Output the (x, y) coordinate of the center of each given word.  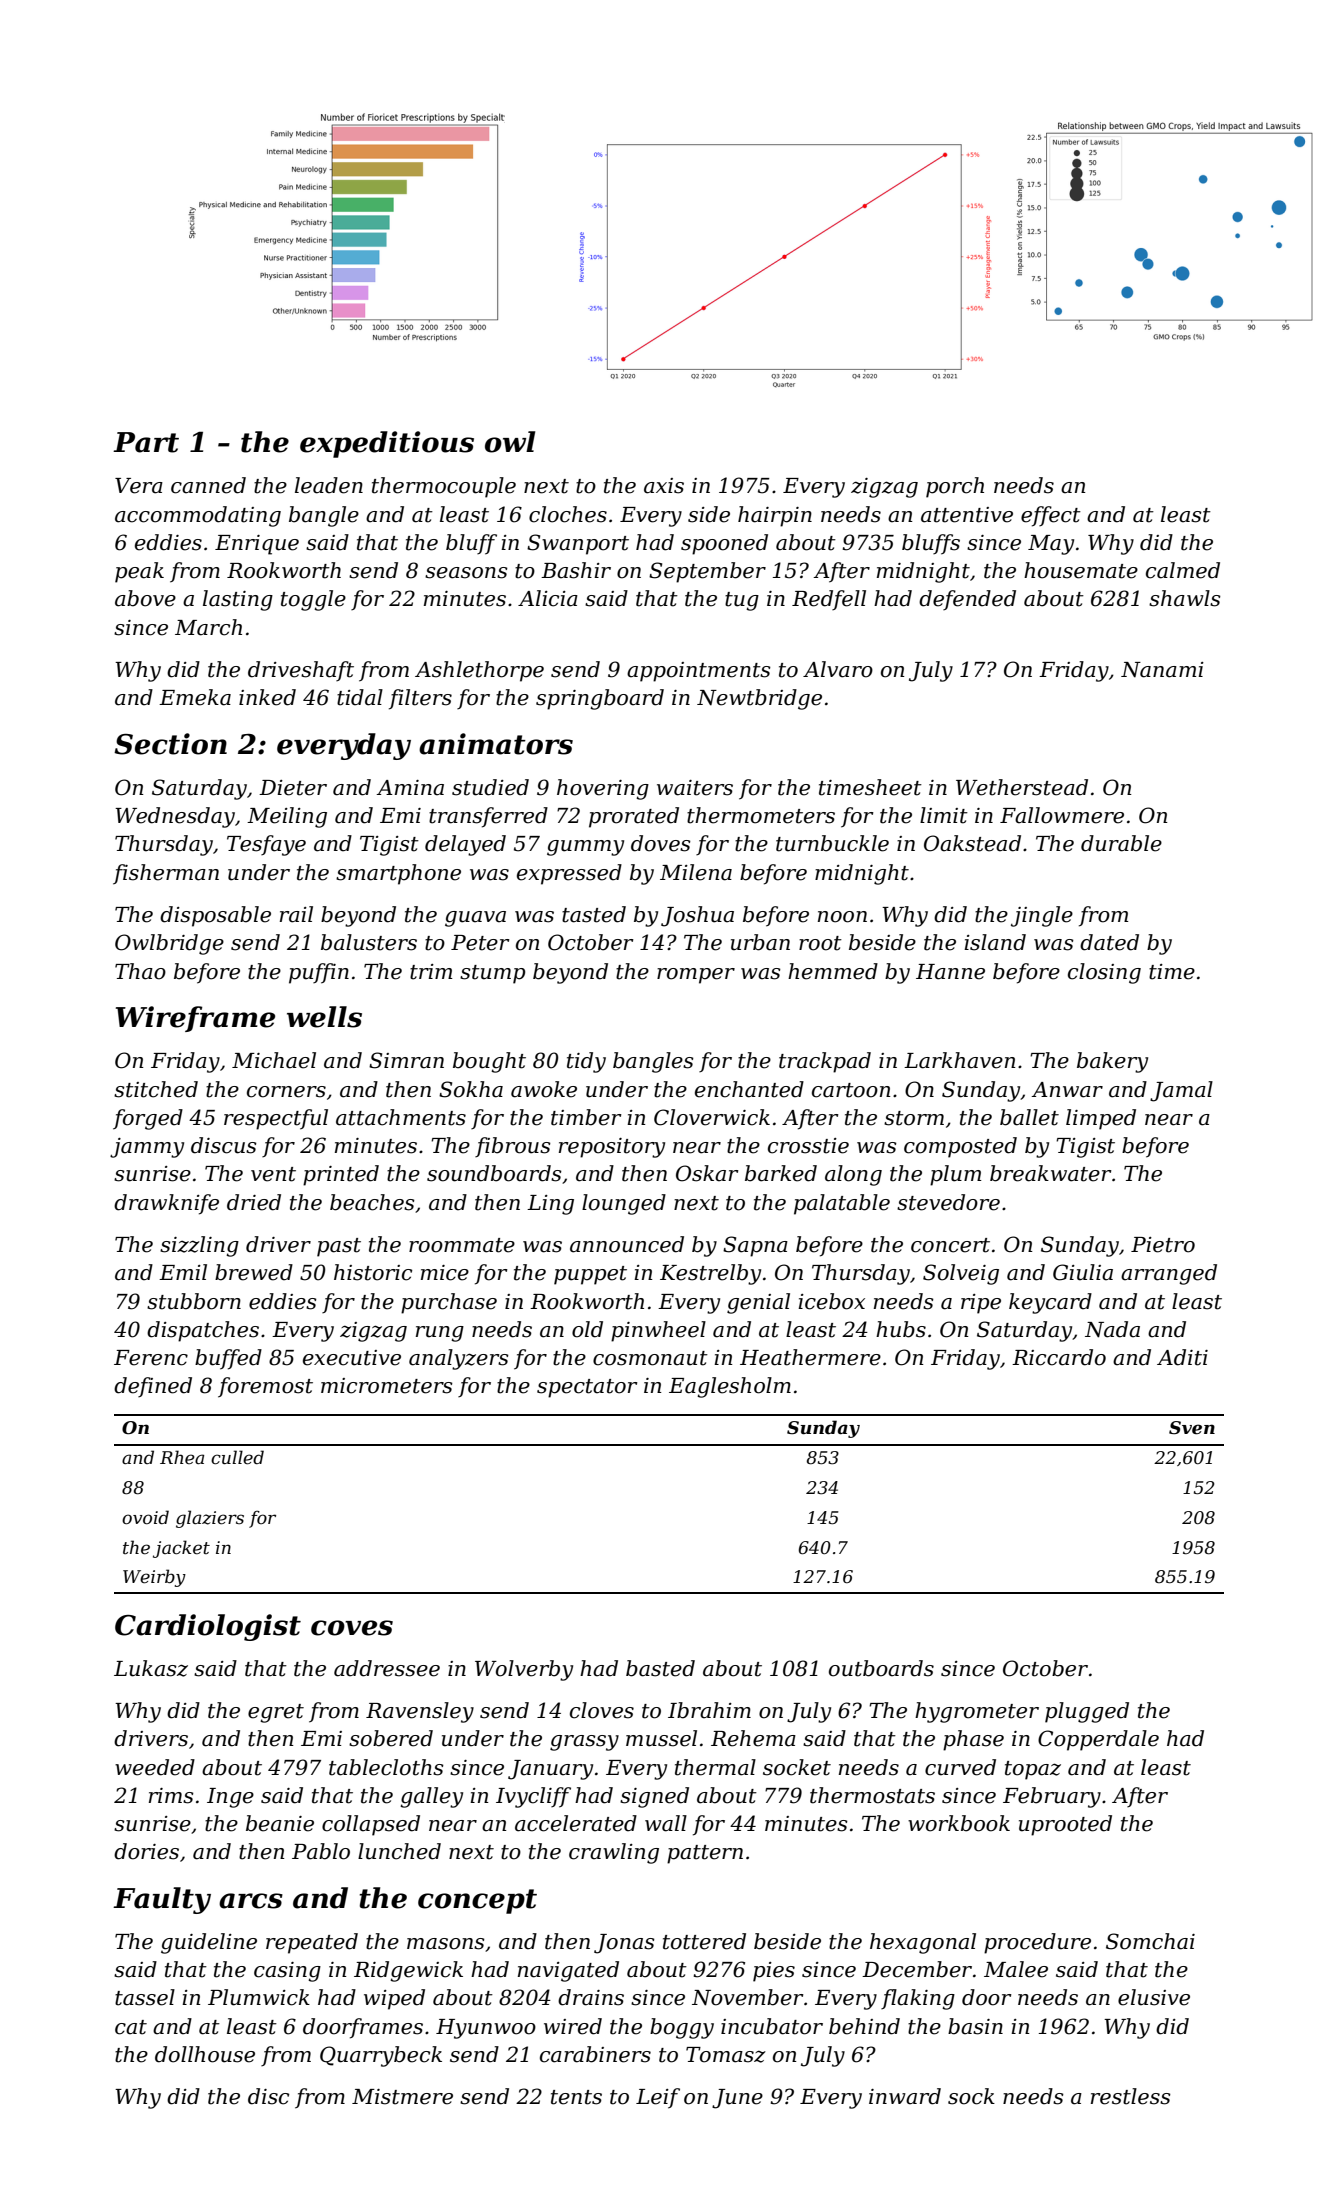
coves (352, 1628)
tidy (586, 1062)
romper (696, 976)
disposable (215, 916)
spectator (587, 1388)
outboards (881, 1668)
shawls (1185, 598)
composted (960, 1147)
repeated (312, 1943)
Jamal (1181, 1091)
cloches (568, 514)
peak (139, 572)
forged (148, 1119)
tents (576, 2097)
